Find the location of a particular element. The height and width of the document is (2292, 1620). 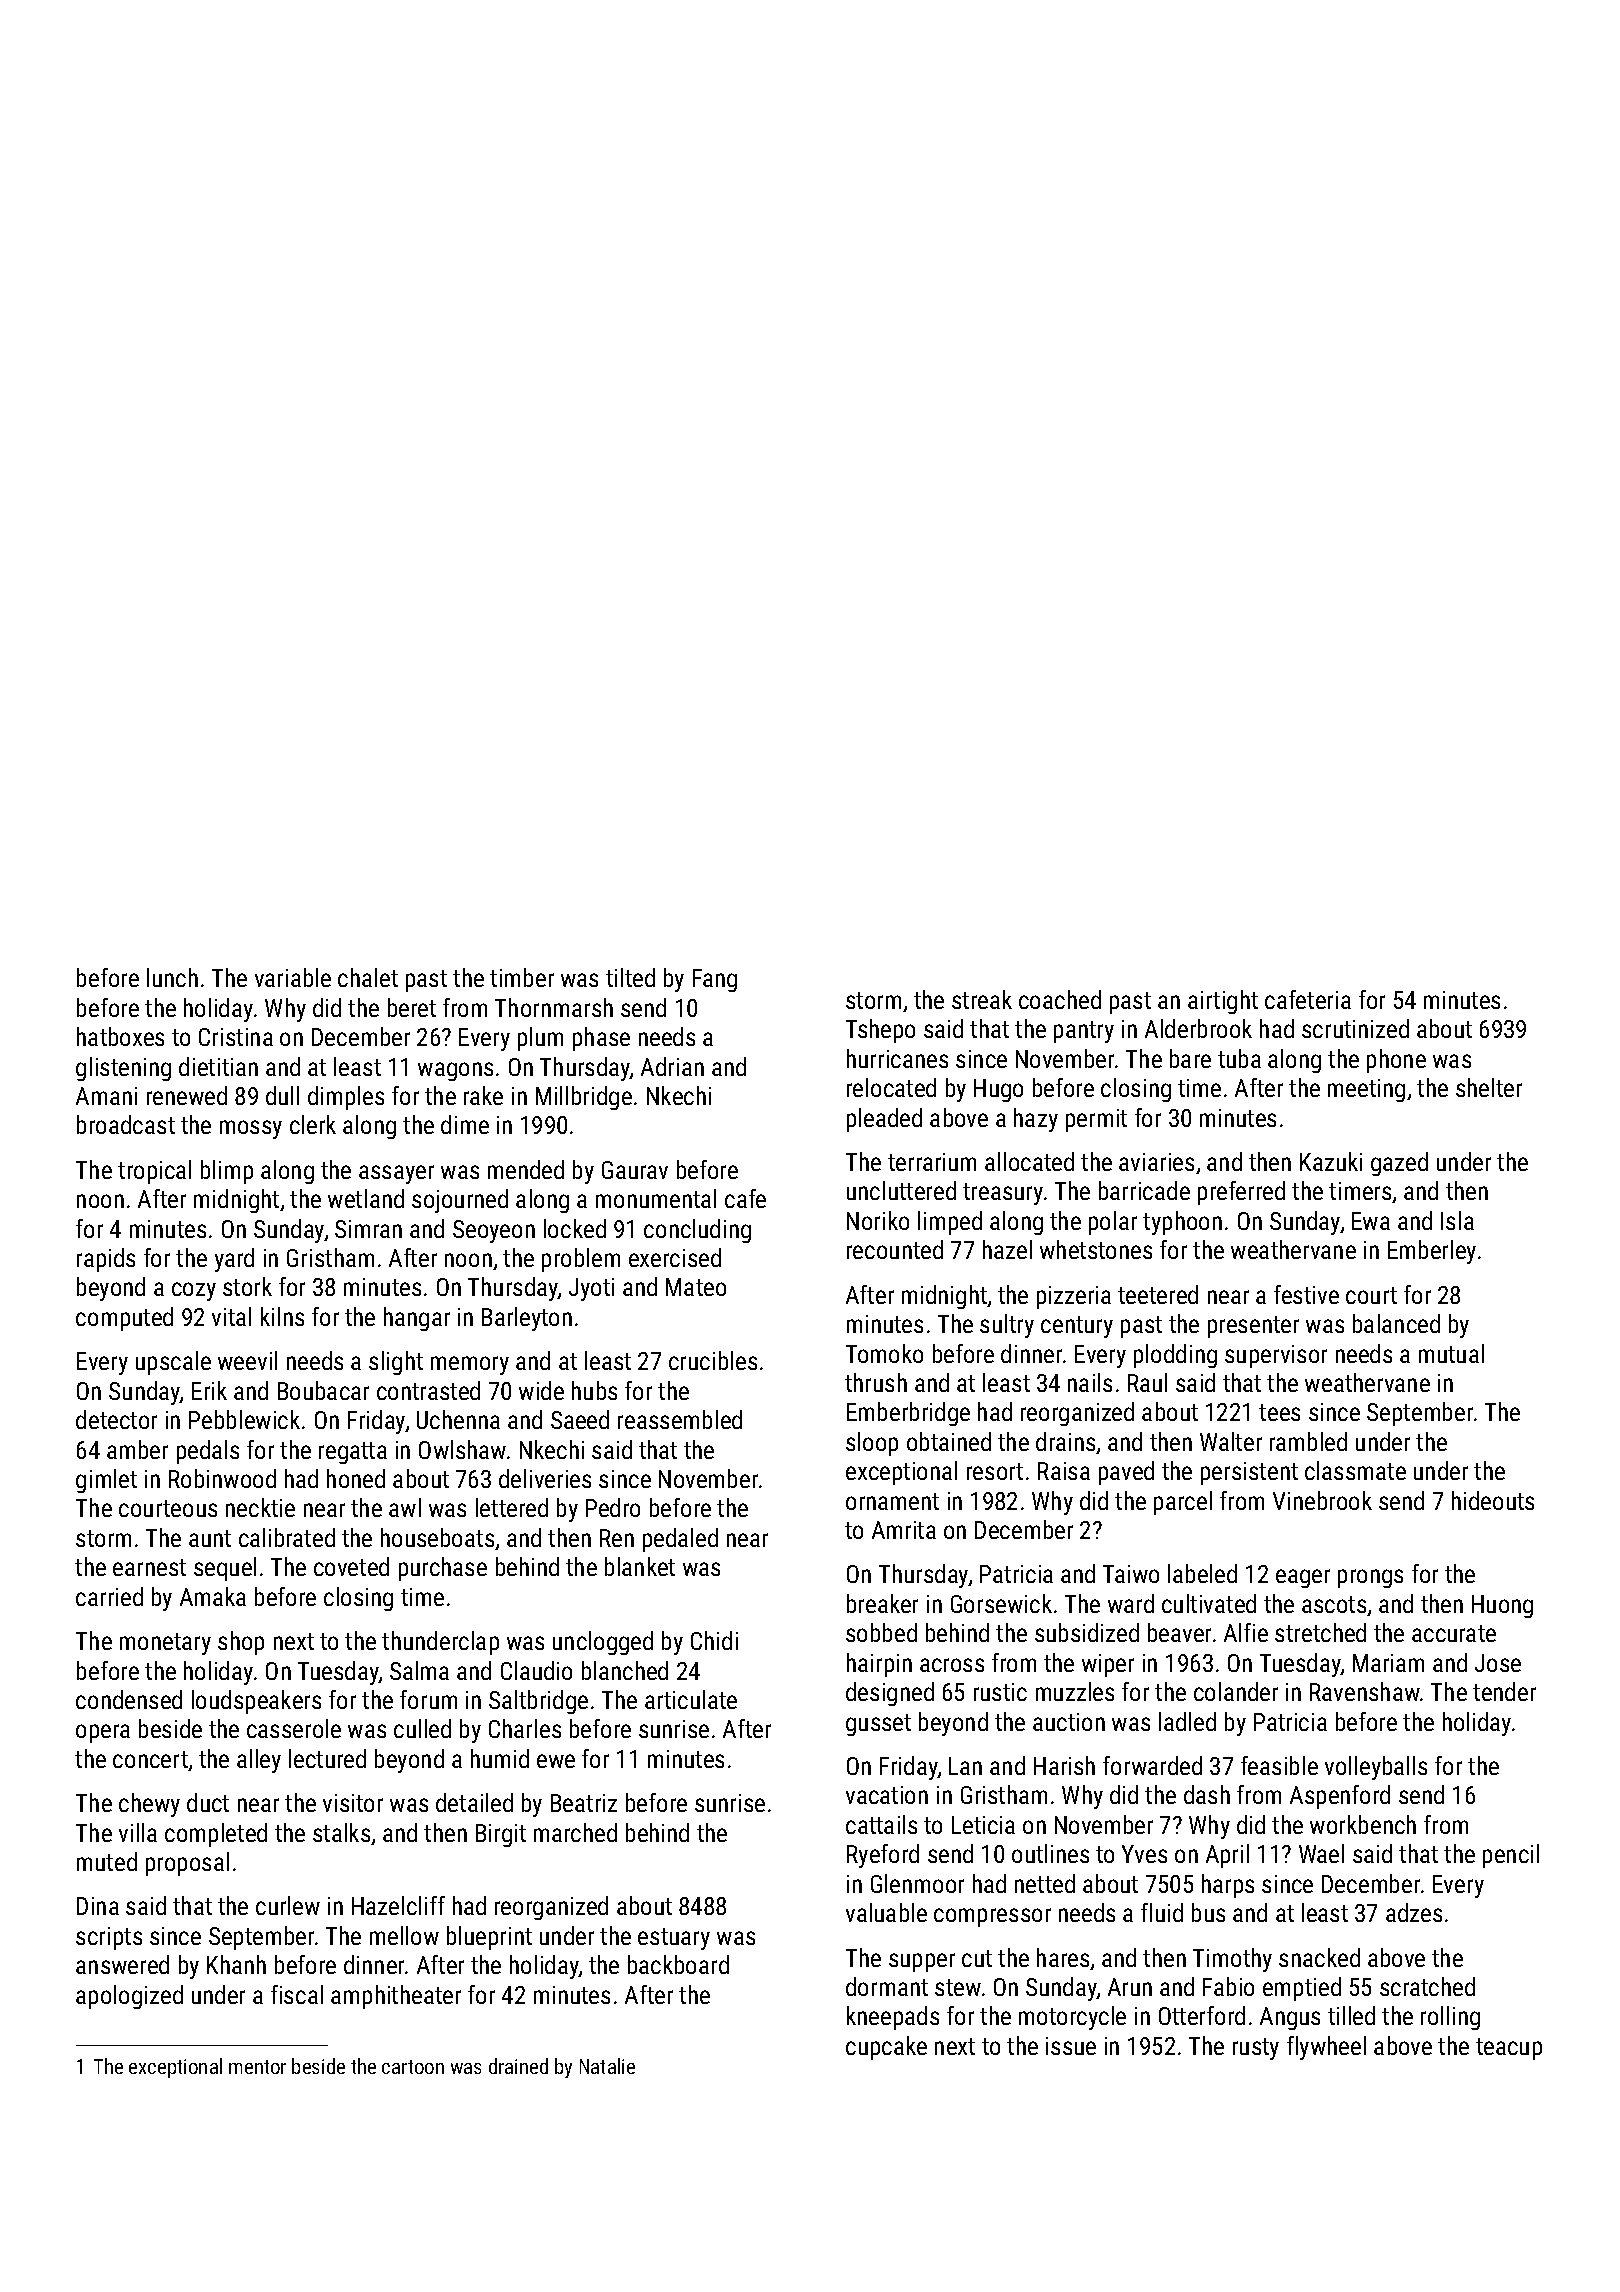

shelter is located at coordinates (1489, 1087).
